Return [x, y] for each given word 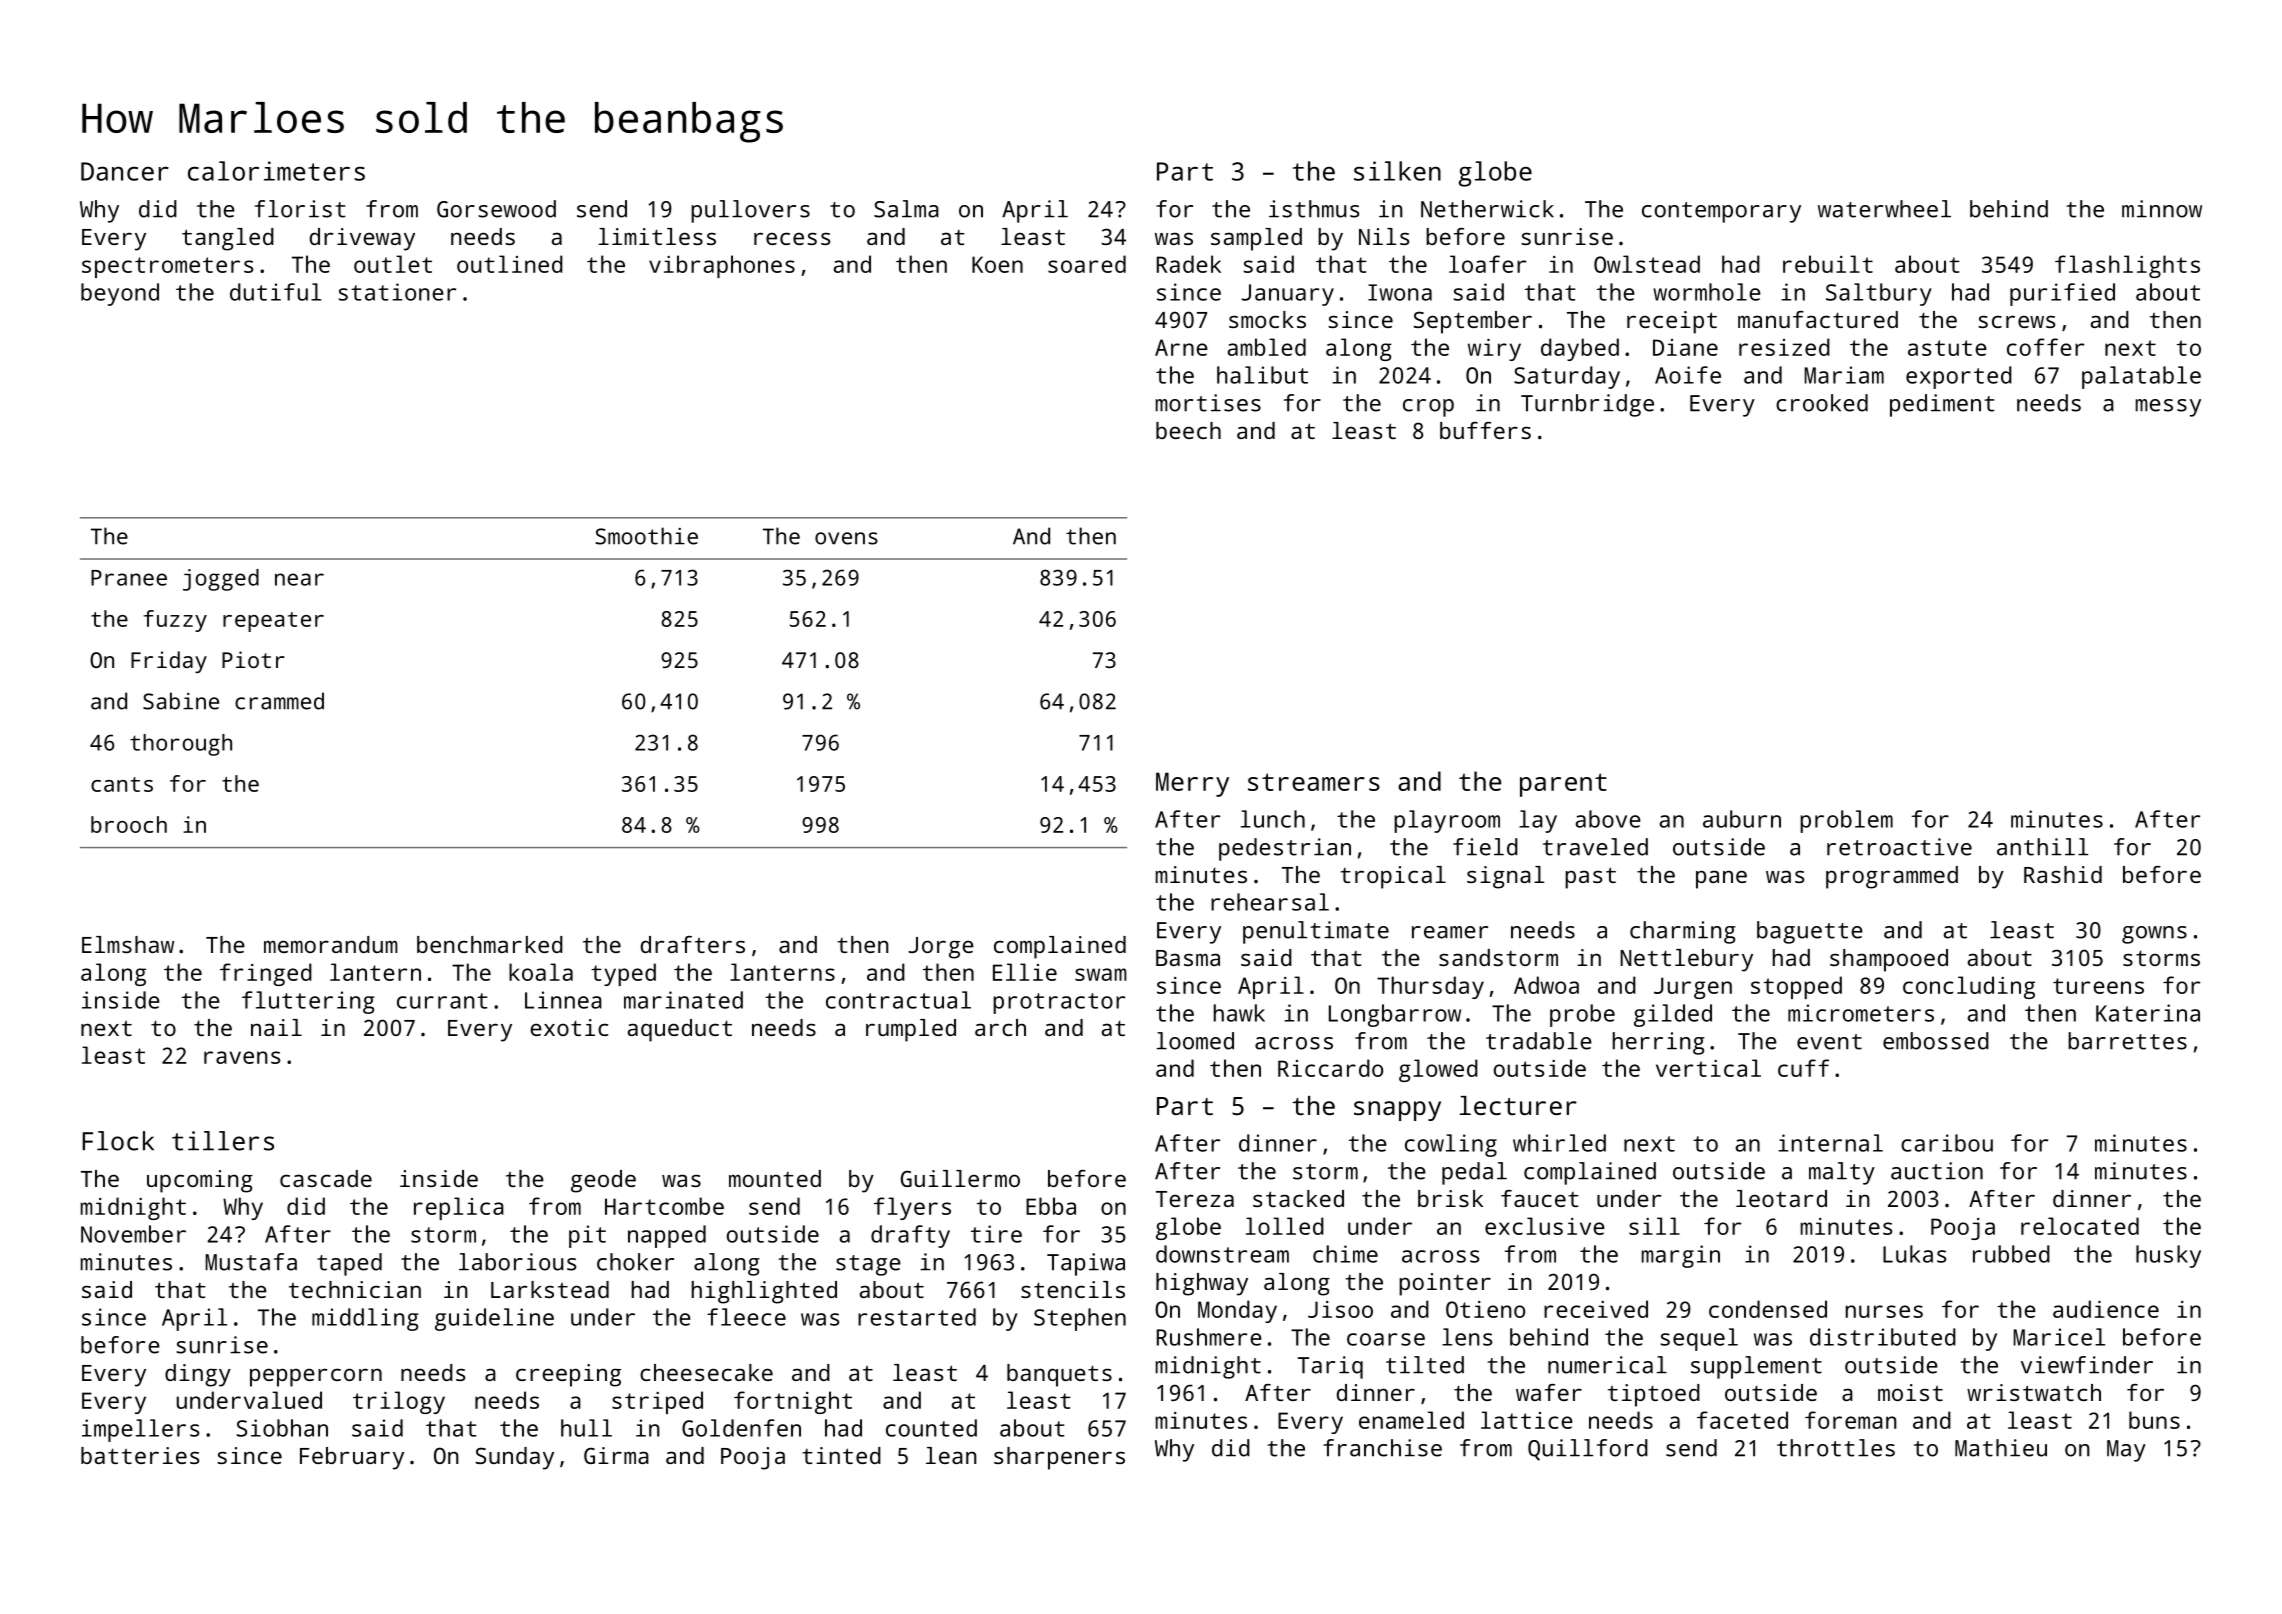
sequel [1699, 1339]
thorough [181, 745]
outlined [510, 264]
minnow [2162, 209]
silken [1397, 171]
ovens [846, 538]
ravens [242, 1057]
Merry [1192, 784]
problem [1846, 821]
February [352, 1458]
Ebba [1051, 1206]
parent [1563, 785]
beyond [120, 294]
